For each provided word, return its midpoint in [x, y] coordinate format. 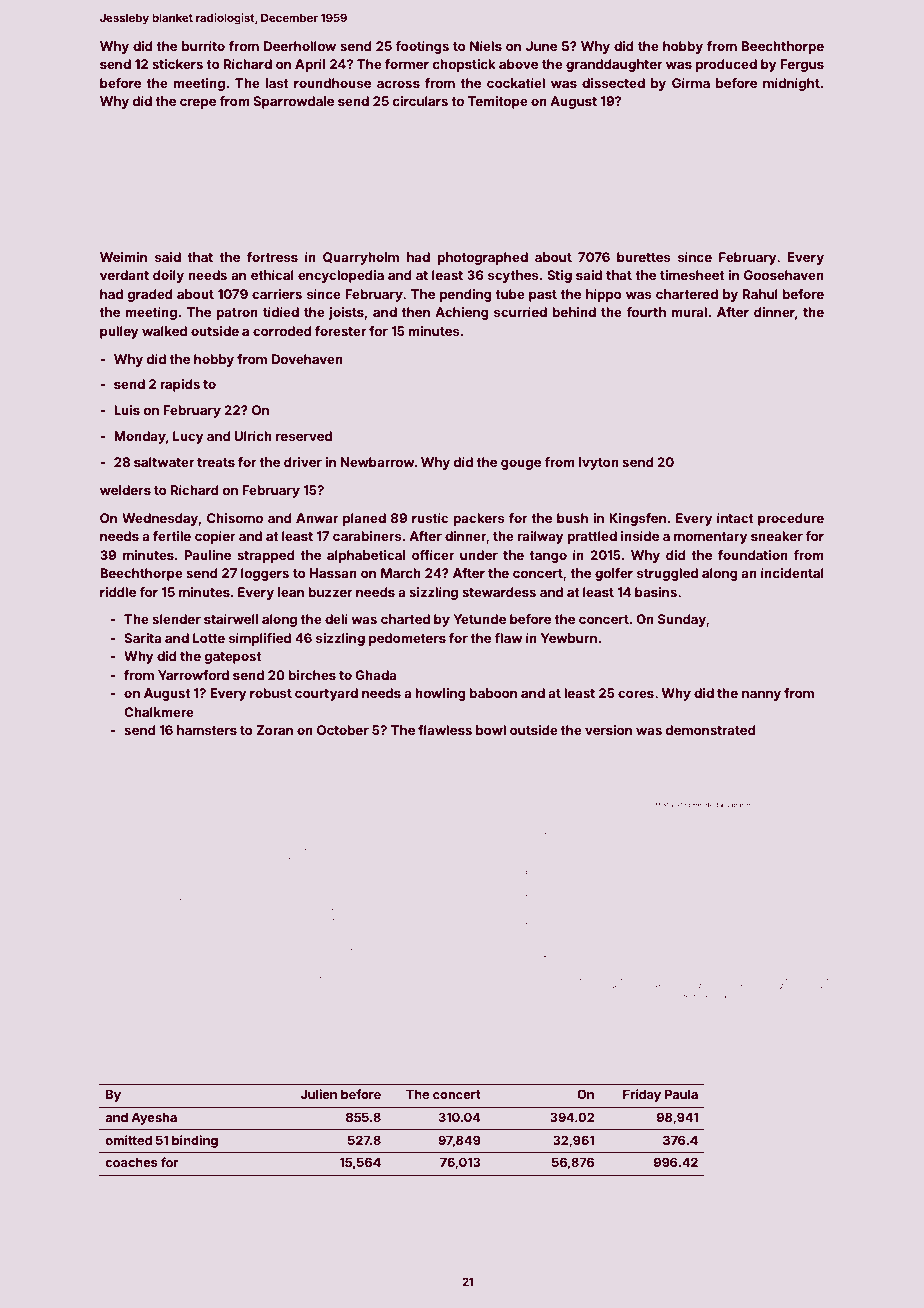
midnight [791, 84]
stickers [177, 64]
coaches [131, 1162]
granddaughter [614, 65]
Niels [486, 46]
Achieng [462, 313]
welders [125, 490]
